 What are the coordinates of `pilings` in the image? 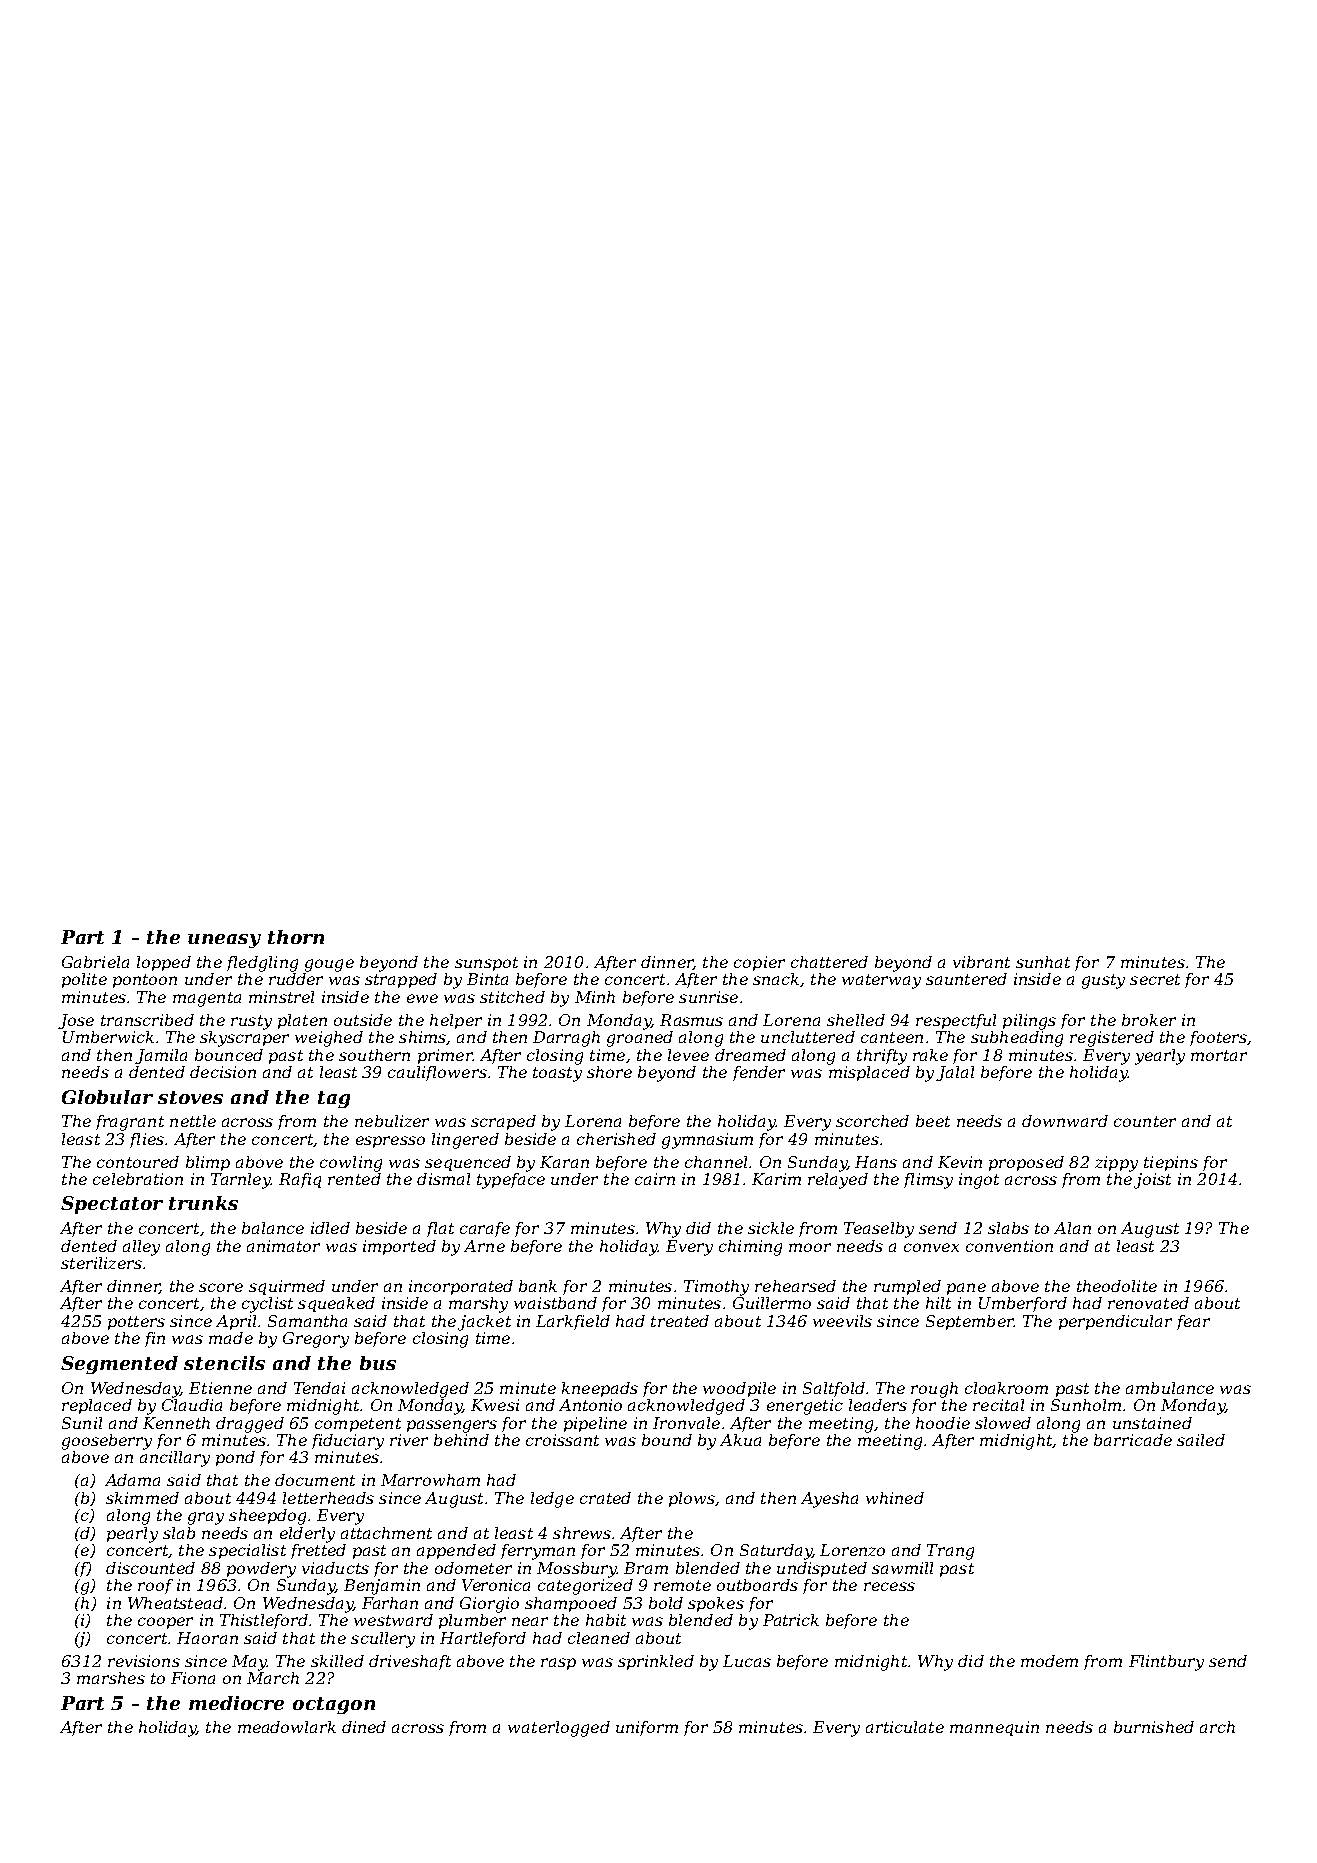 It's located at (1029, 1022).
